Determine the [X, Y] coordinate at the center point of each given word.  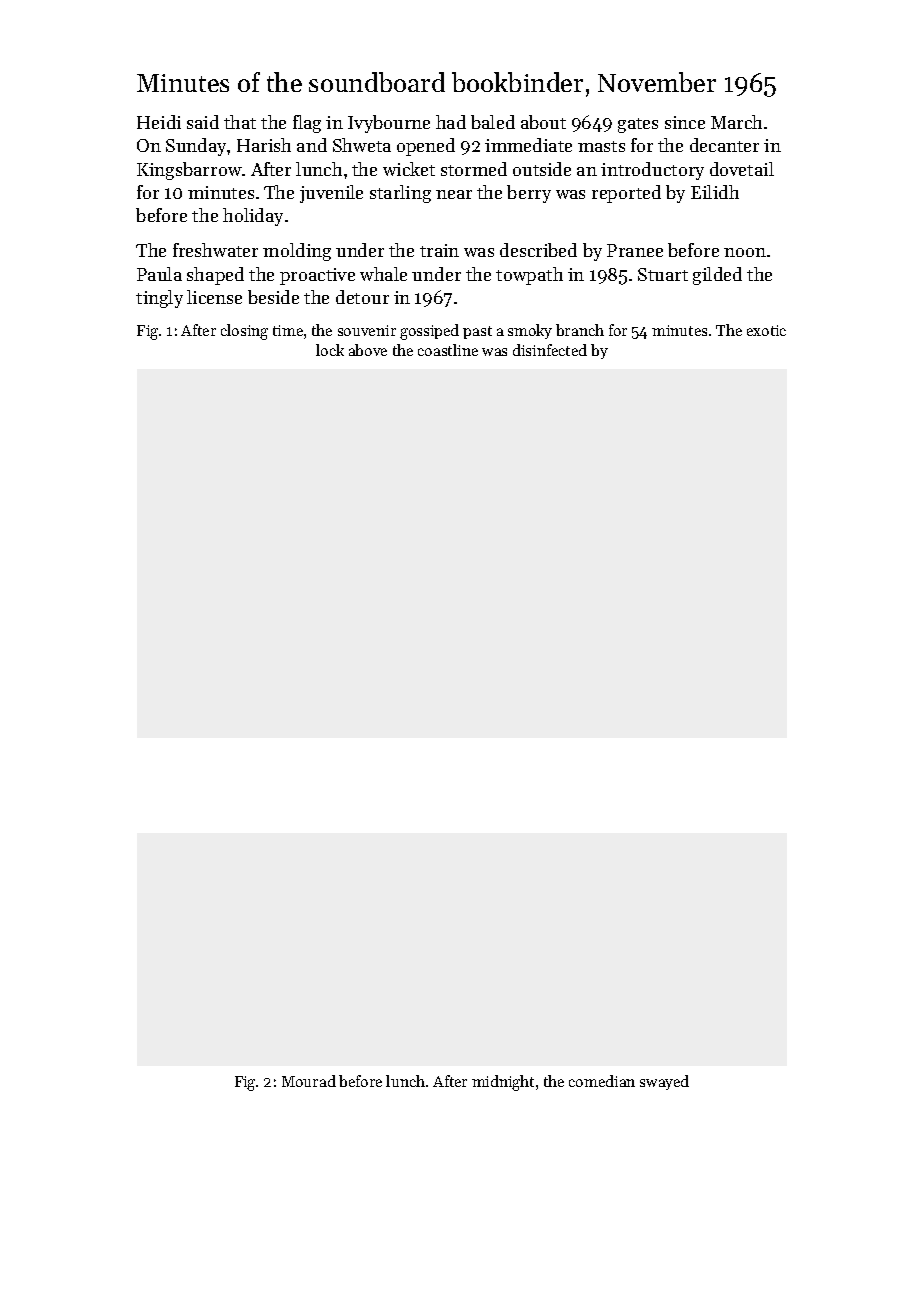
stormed [474, 169]
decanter [724, 145]
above [368, 350]
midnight [503, 1083]
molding [297, 252]
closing [244, 332]
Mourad [309, 1081]
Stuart [663, 274]
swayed [664, 1082]
